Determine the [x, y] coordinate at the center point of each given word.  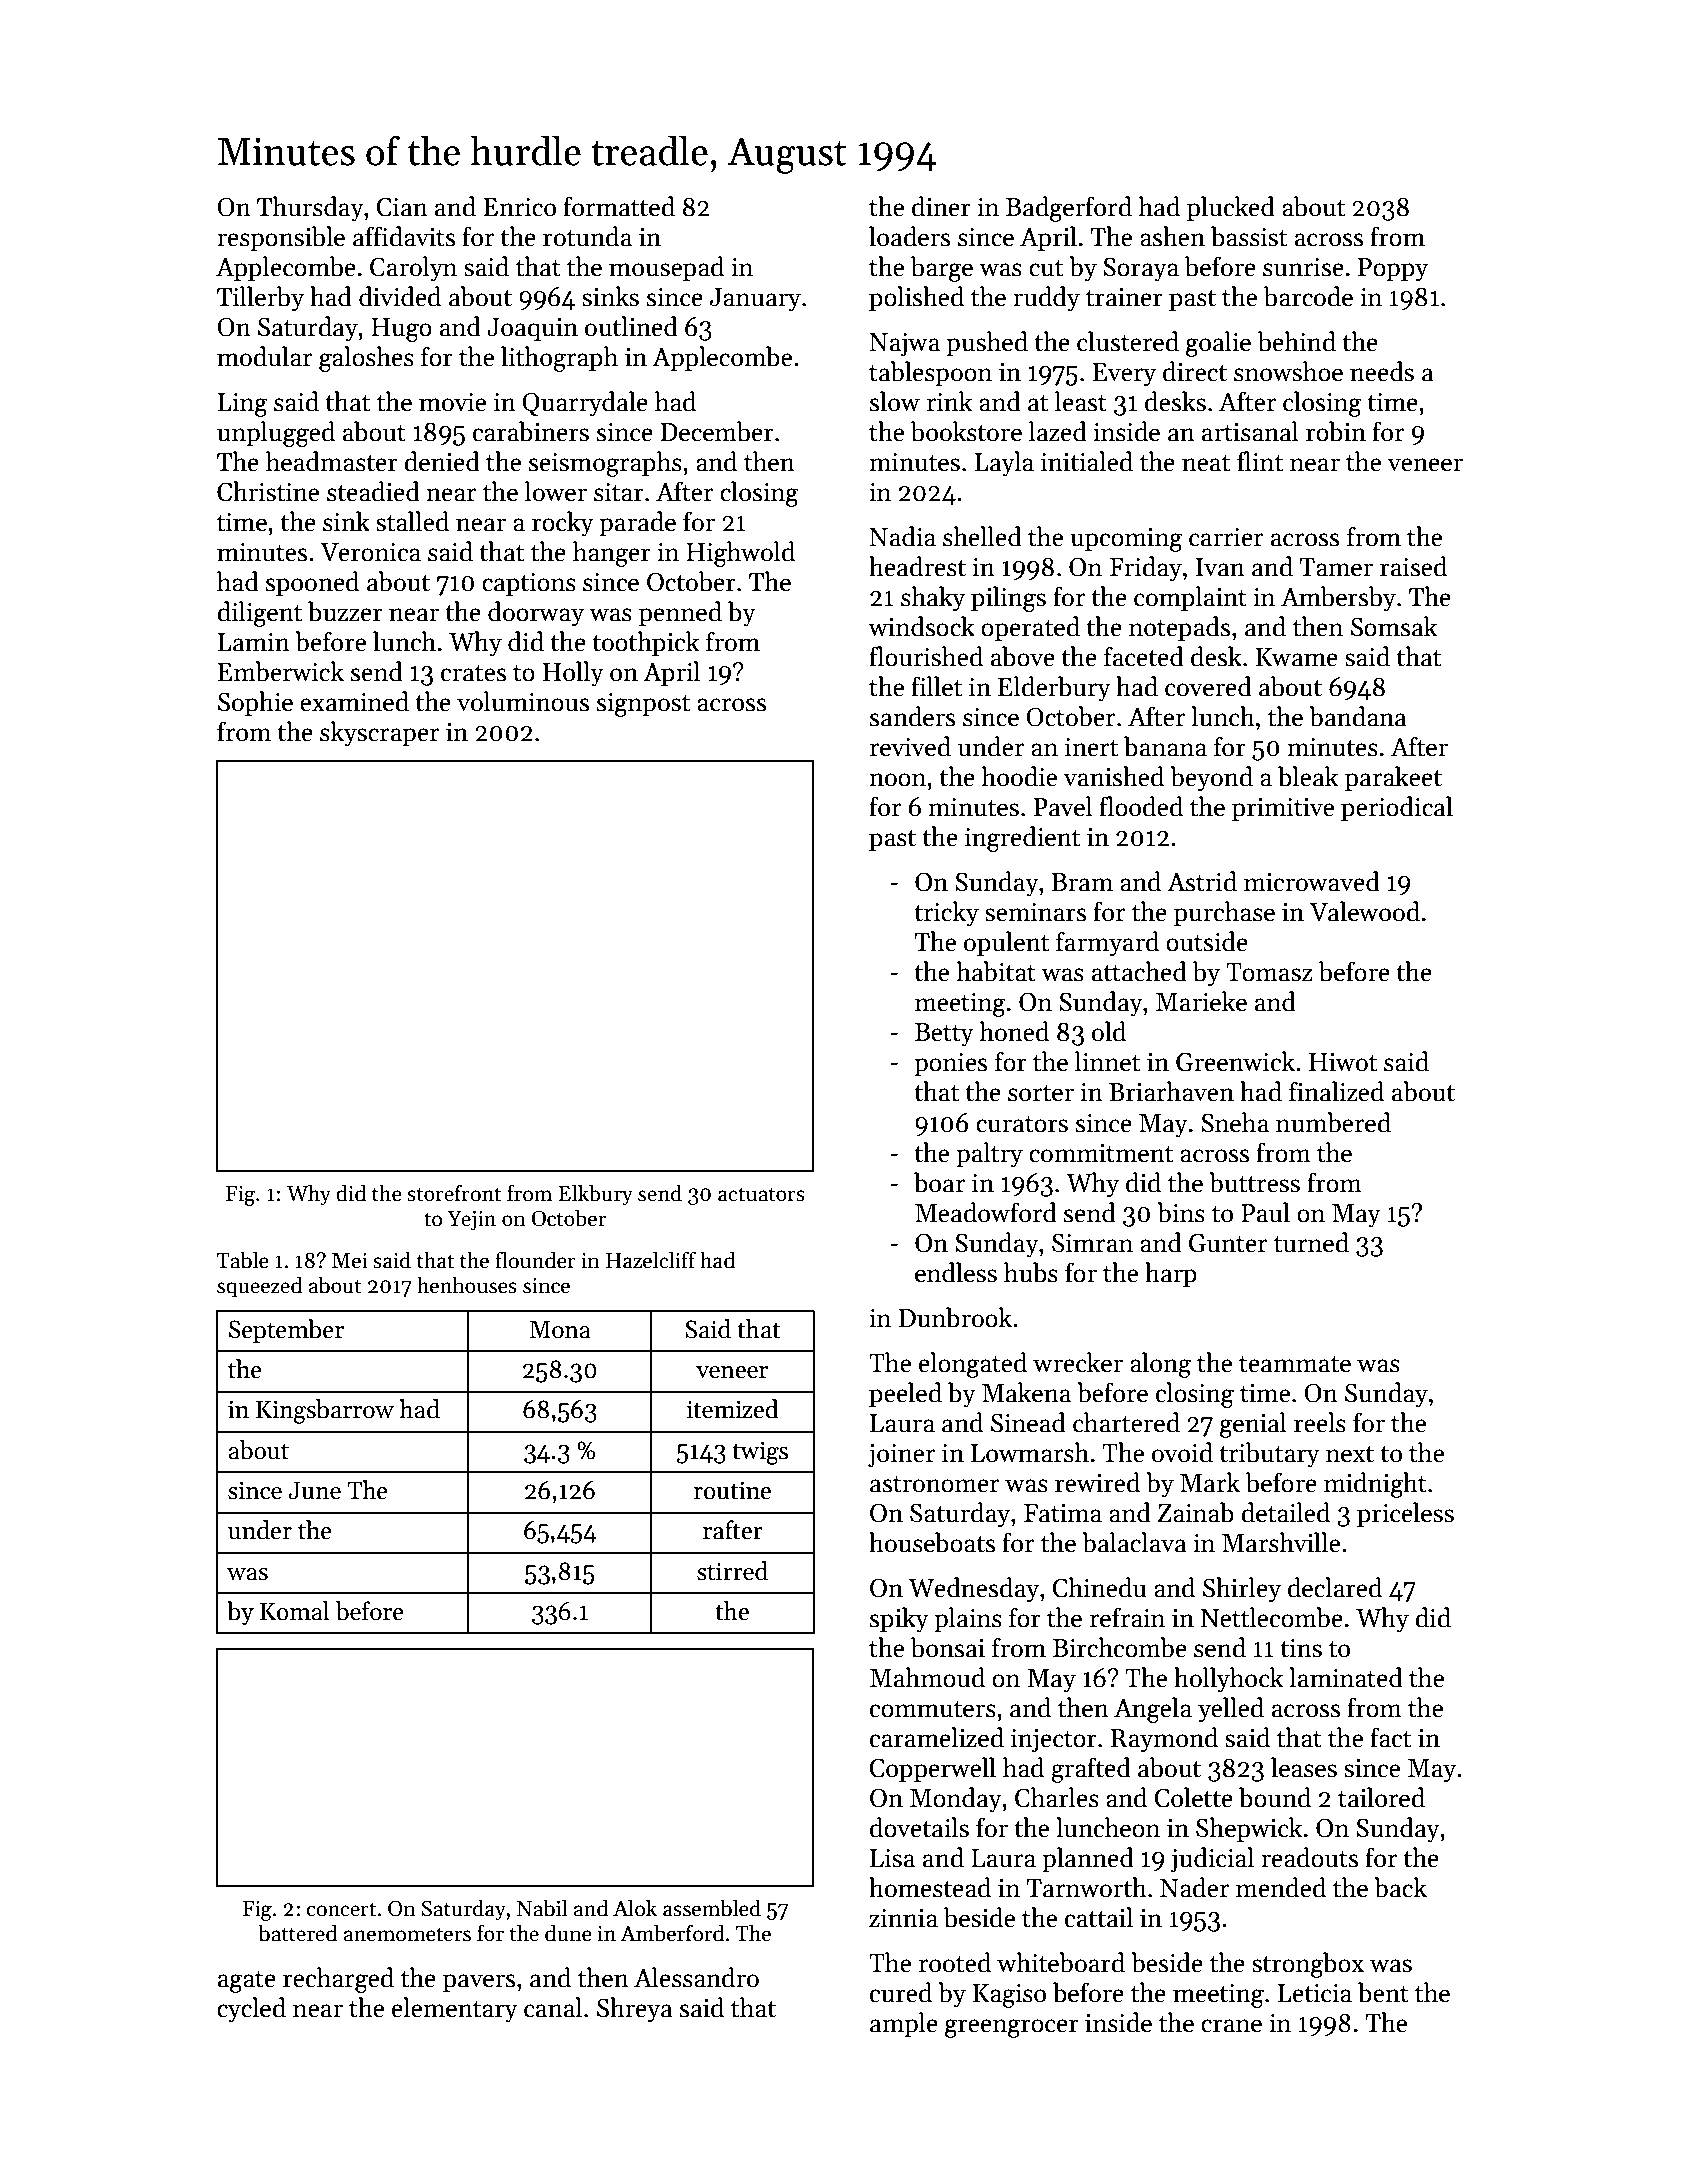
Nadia [902, 536]
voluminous [523, 701]
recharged [338, 1980]
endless [956, 1272]
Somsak [1394, 626]
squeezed [259, 1287]
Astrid [1202, 881]
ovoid [1182, 1452]
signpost [643, 705]
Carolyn [413, 269]
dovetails [919, 1827]
